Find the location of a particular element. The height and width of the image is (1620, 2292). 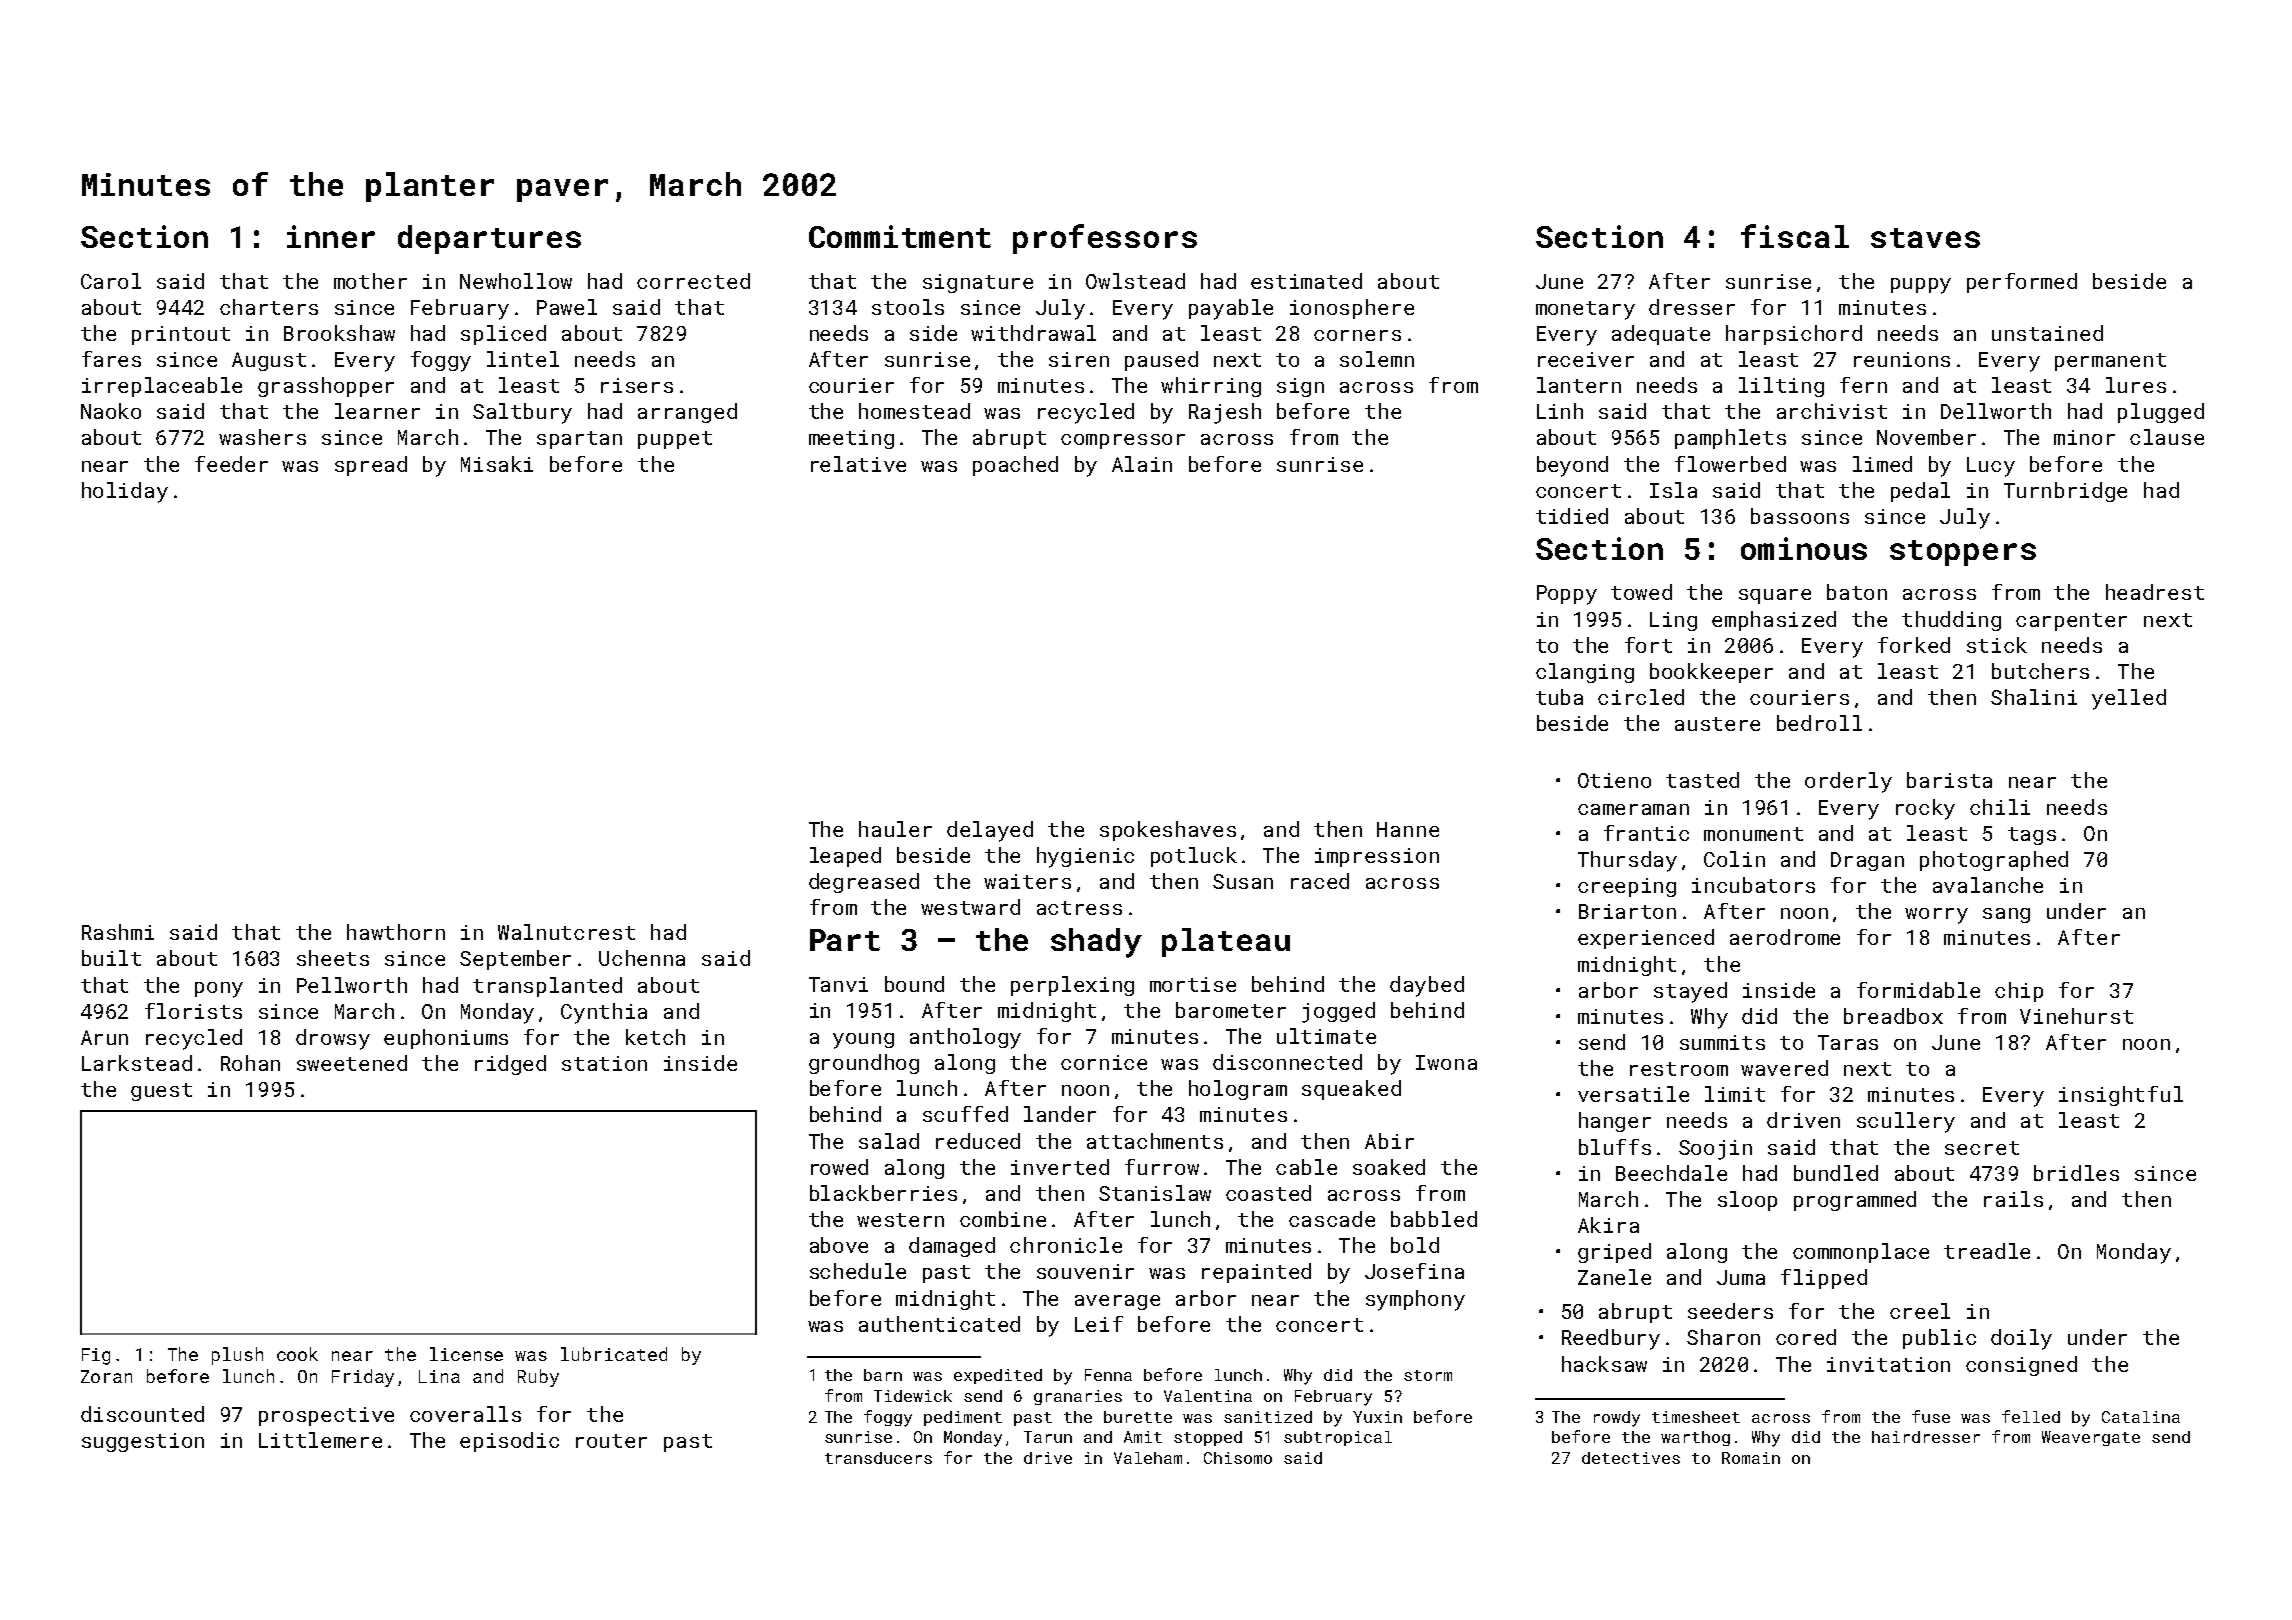

yelled is located at coordinates (2129, 699).
